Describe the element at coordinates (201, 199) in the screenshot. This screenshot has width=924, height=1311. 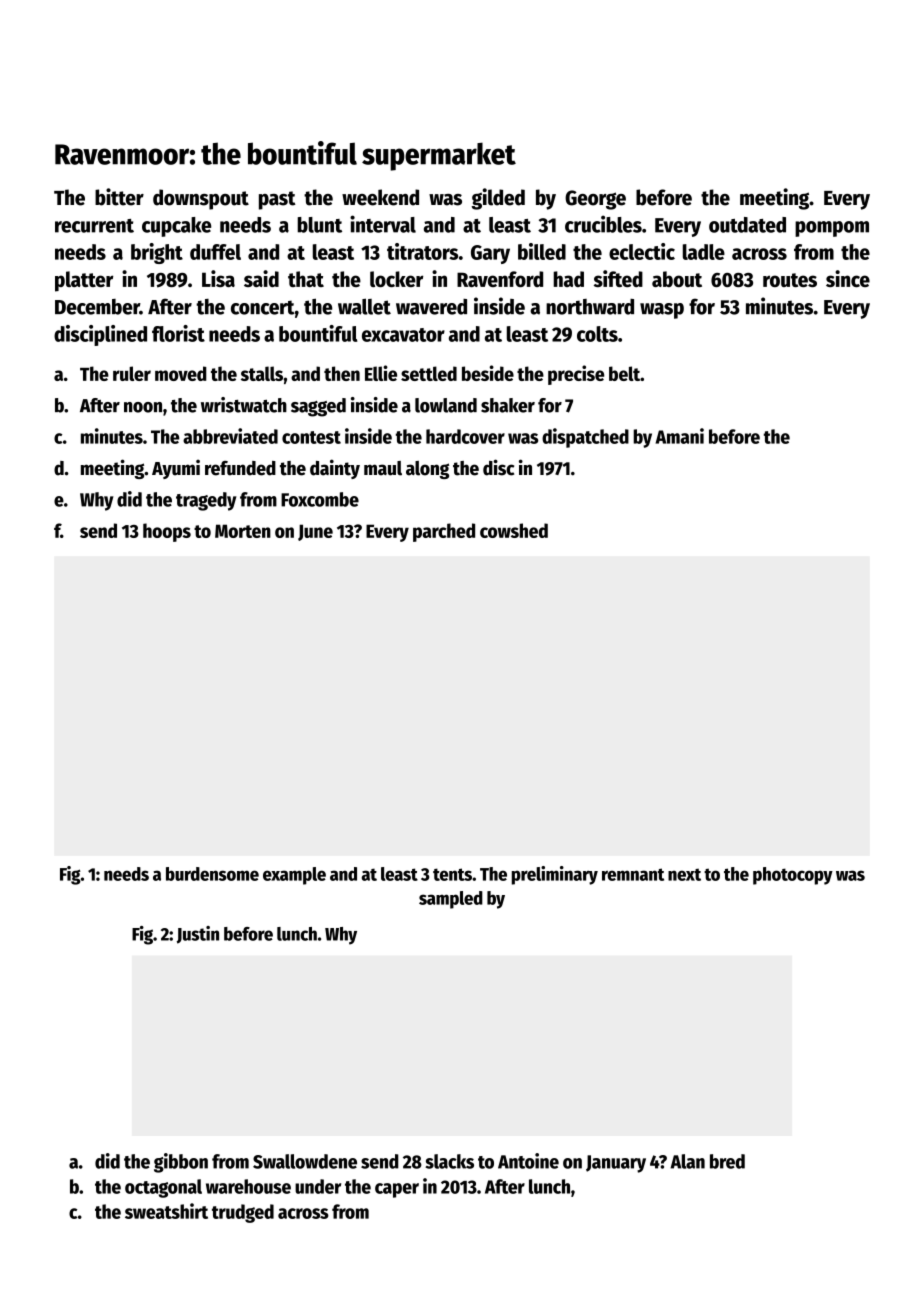
I see `downspout` at that location.
